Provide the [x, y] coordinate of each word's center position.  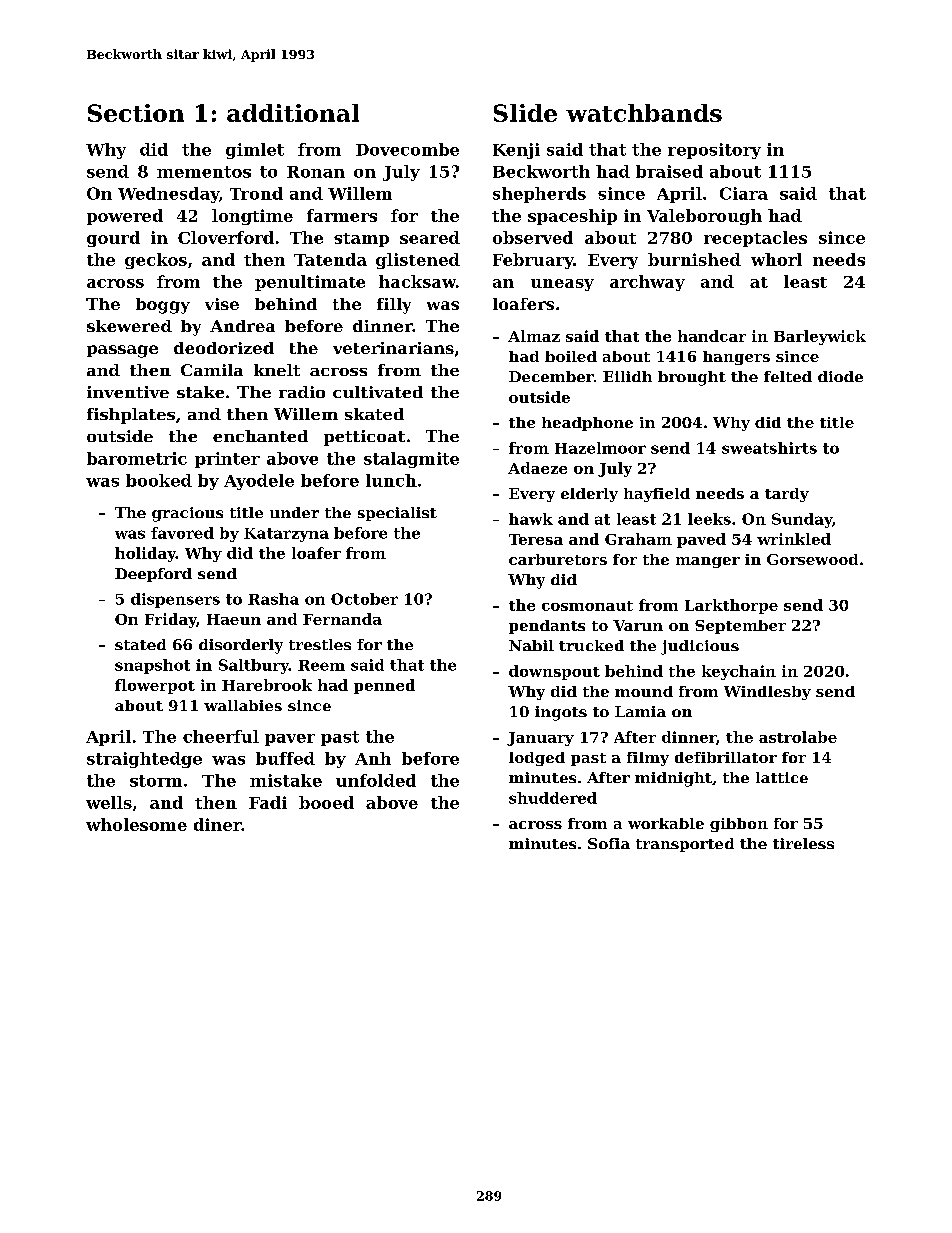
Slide [525, 113]
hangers [736, 358]
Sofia [609, 843]
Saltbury [254, 666]
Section [136, 113]
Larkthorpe [731, 606]
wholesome [136, 824]
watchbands [644, 113]
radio [302, 392]
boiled [571, 356]
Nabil [531, 645]
